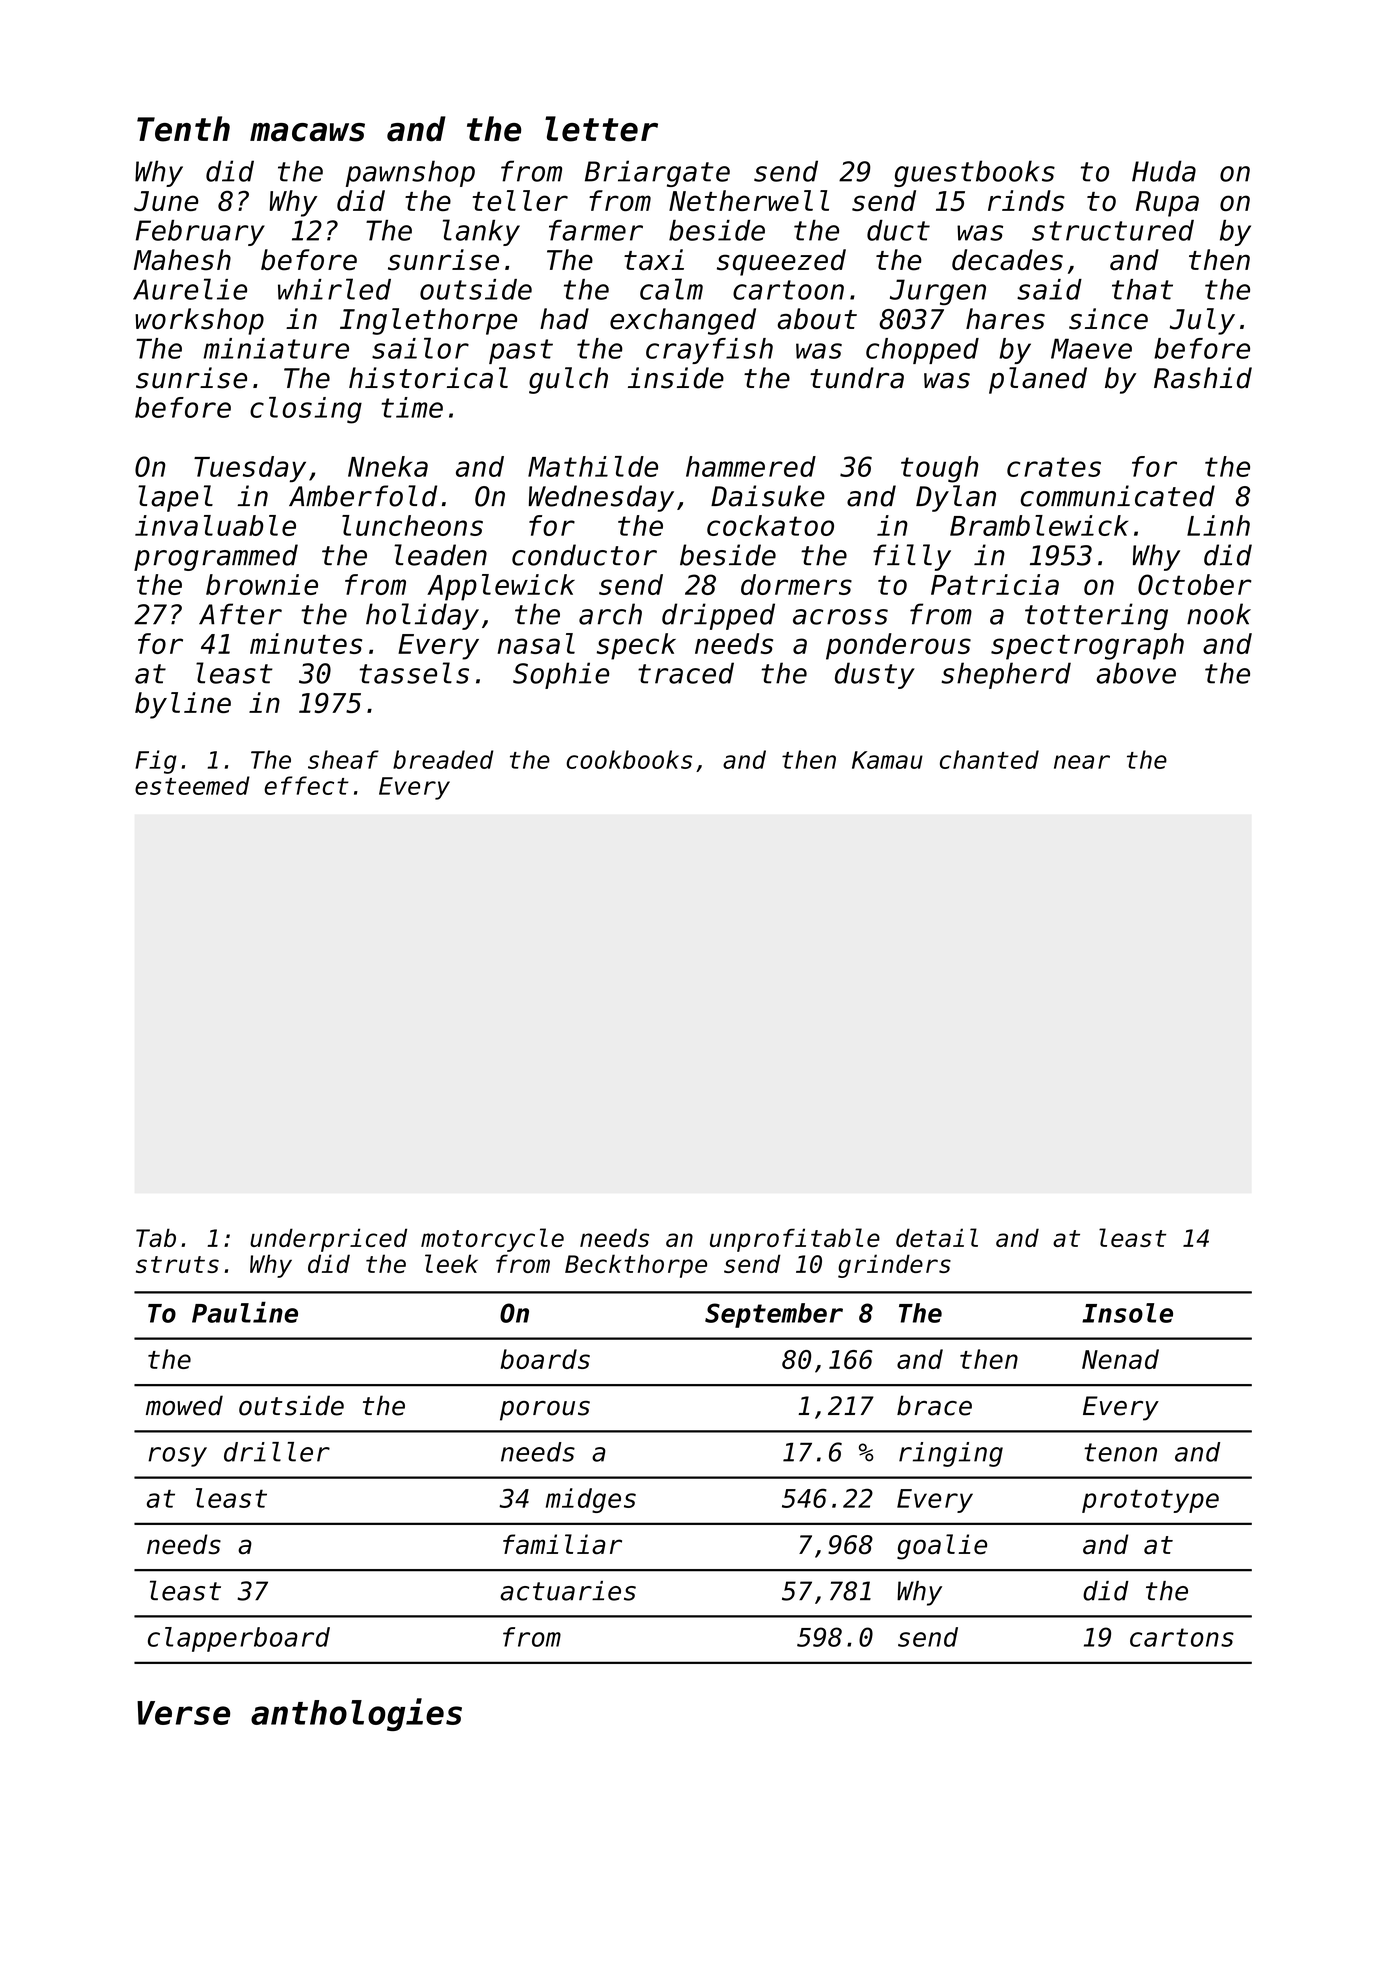  What do you see at coordinates (183, 129) in the page?
I see `Tenth` at bounding box center [183, 129].
